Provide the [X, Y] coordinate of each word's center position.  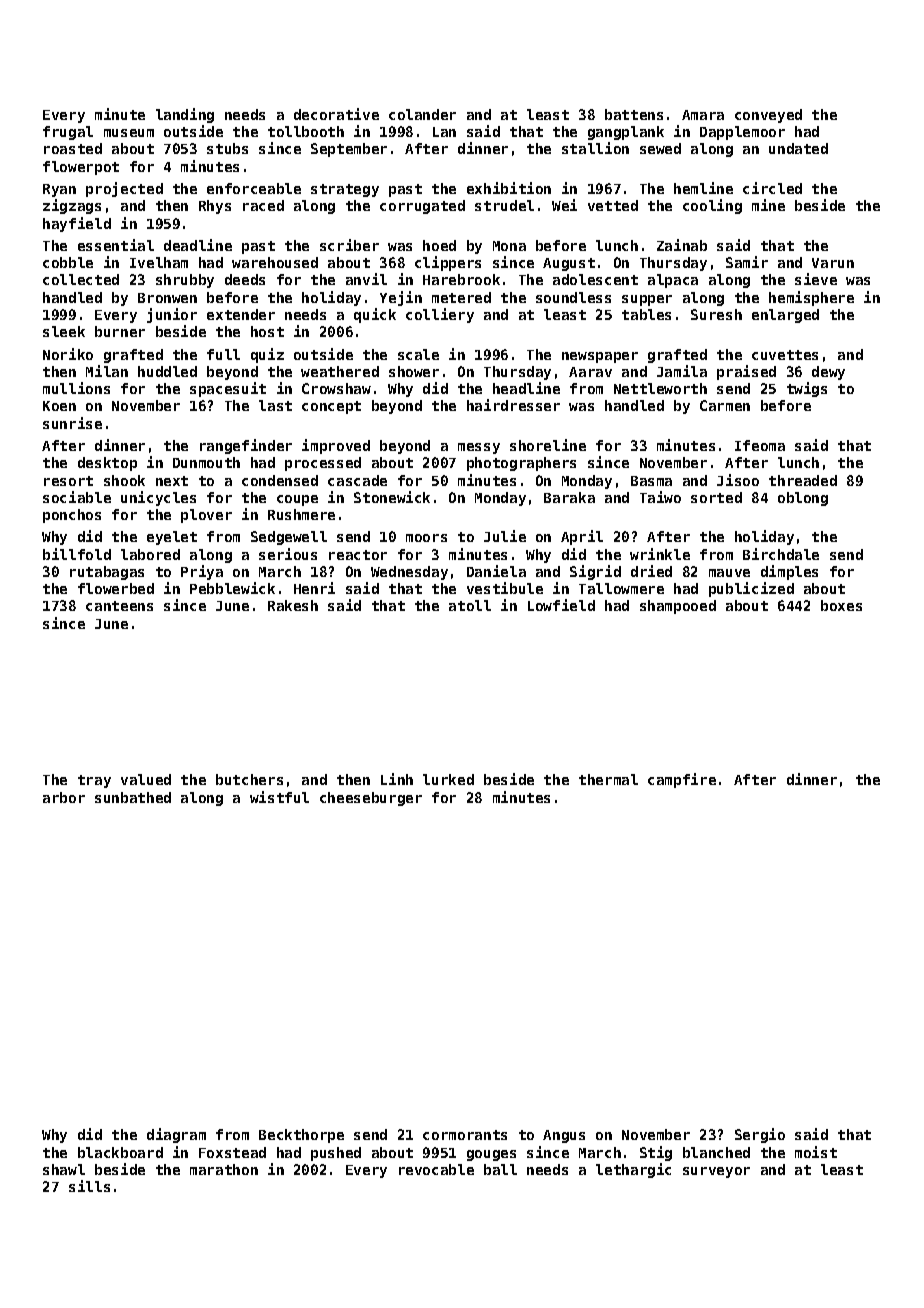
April [582, 537]
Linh [397, 779]
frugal [68, 133]
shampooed [678, 607]
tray [94, 781]
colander [422, 114]
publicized [751, 589]
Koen [59, 406]
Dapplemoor [742, 133]
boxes [841, 605]
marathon [224, 1169]
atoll [470, 605]
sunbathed [133, 797]
